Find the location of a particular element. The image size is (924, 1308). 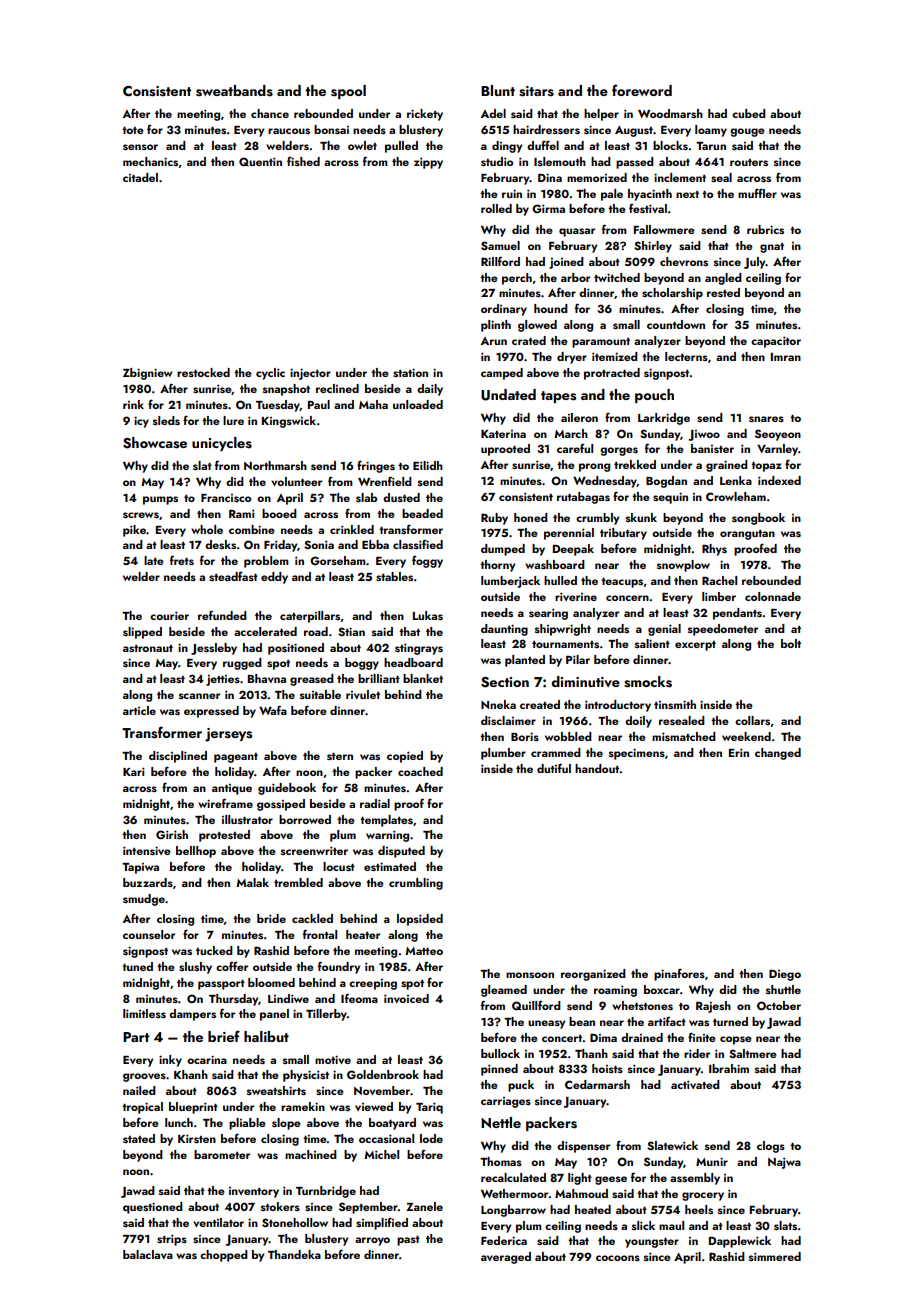

fished is located at coordinates (303, 161).
